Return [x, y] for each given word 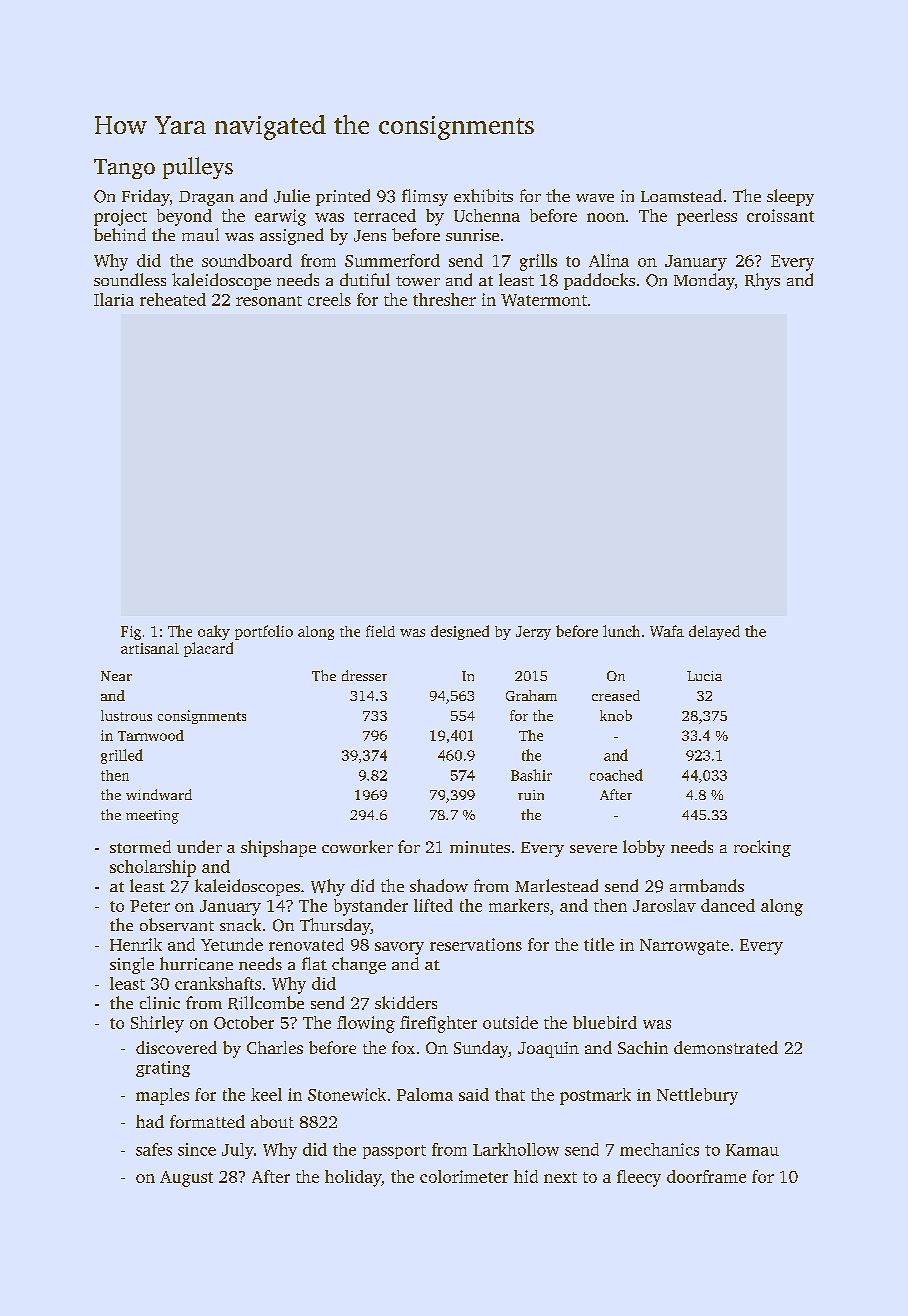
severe [593, 849]
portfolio [264, 632]
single [132, 965]
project [120, 217]
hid [526, 1176]
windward [159, 794]
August [186, 1179]
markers [519, 905]
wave [595, 198]
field [380, 631]
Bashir [531, 775]
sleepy [790, 197]
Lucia [704, 676]
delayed [714, 632]
